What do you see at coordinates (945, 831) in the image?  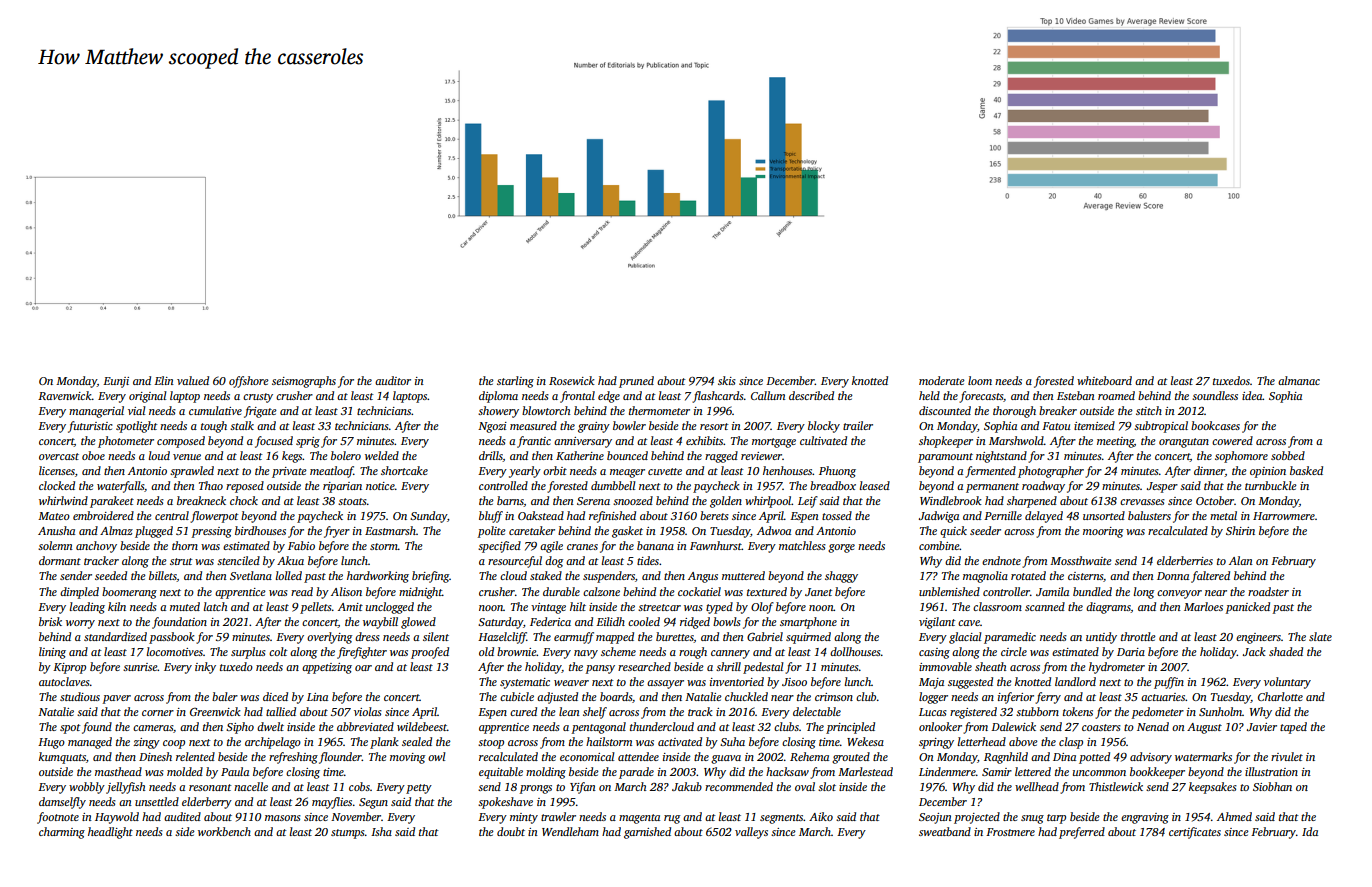 I see `sweatband` at bounding box center [945, 831].
